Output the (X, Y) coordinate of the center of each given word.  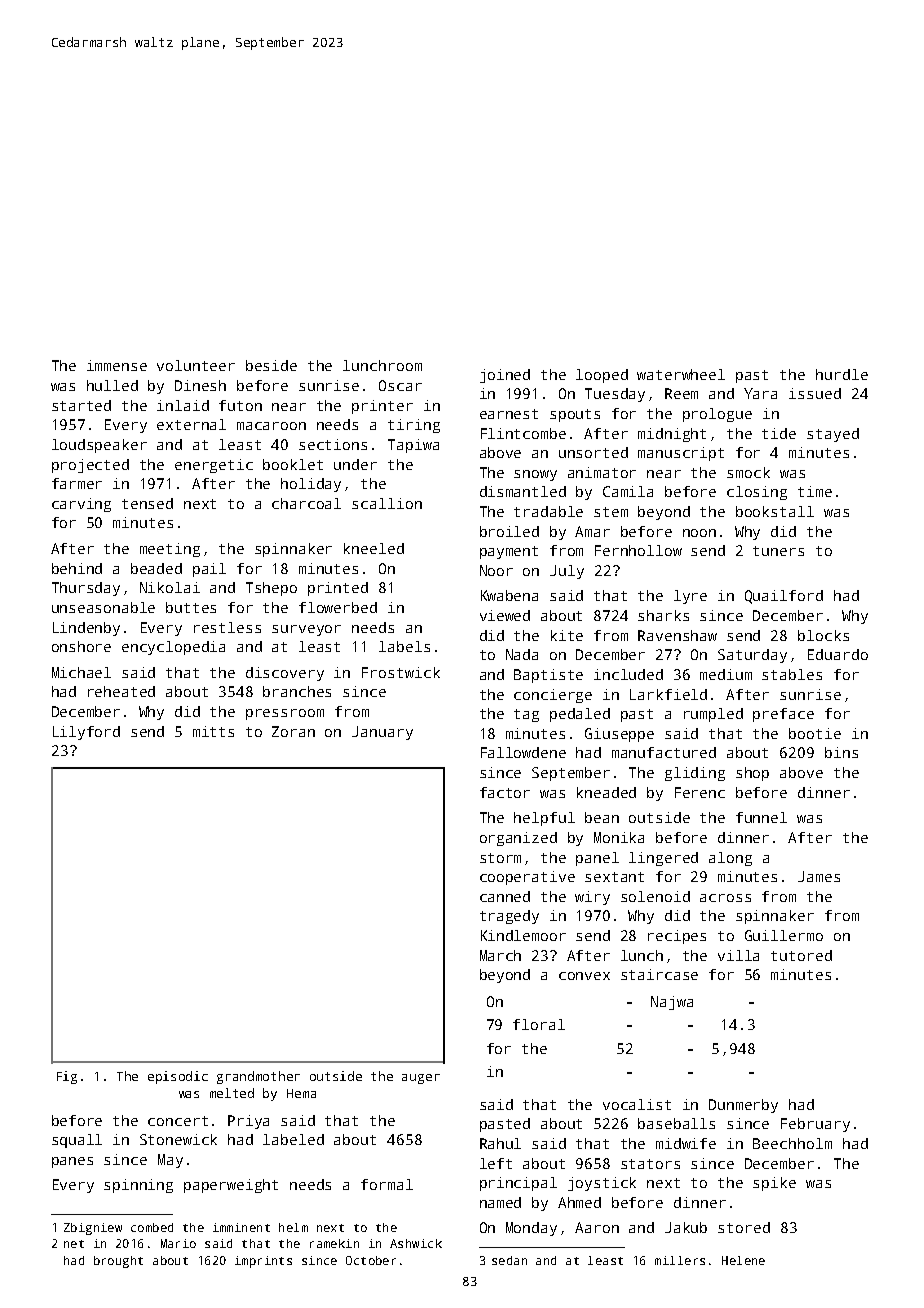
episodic (178, 1077)
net (74, 1244)
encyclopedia (173, 648)
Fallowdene (523, 752)
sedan (509, 1260)
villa (738, 955)
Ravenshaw (677, 635)
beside (271, 365)
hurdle (842, 374)
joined (505, 376)
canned (505, 896)
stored (744, 1227)
